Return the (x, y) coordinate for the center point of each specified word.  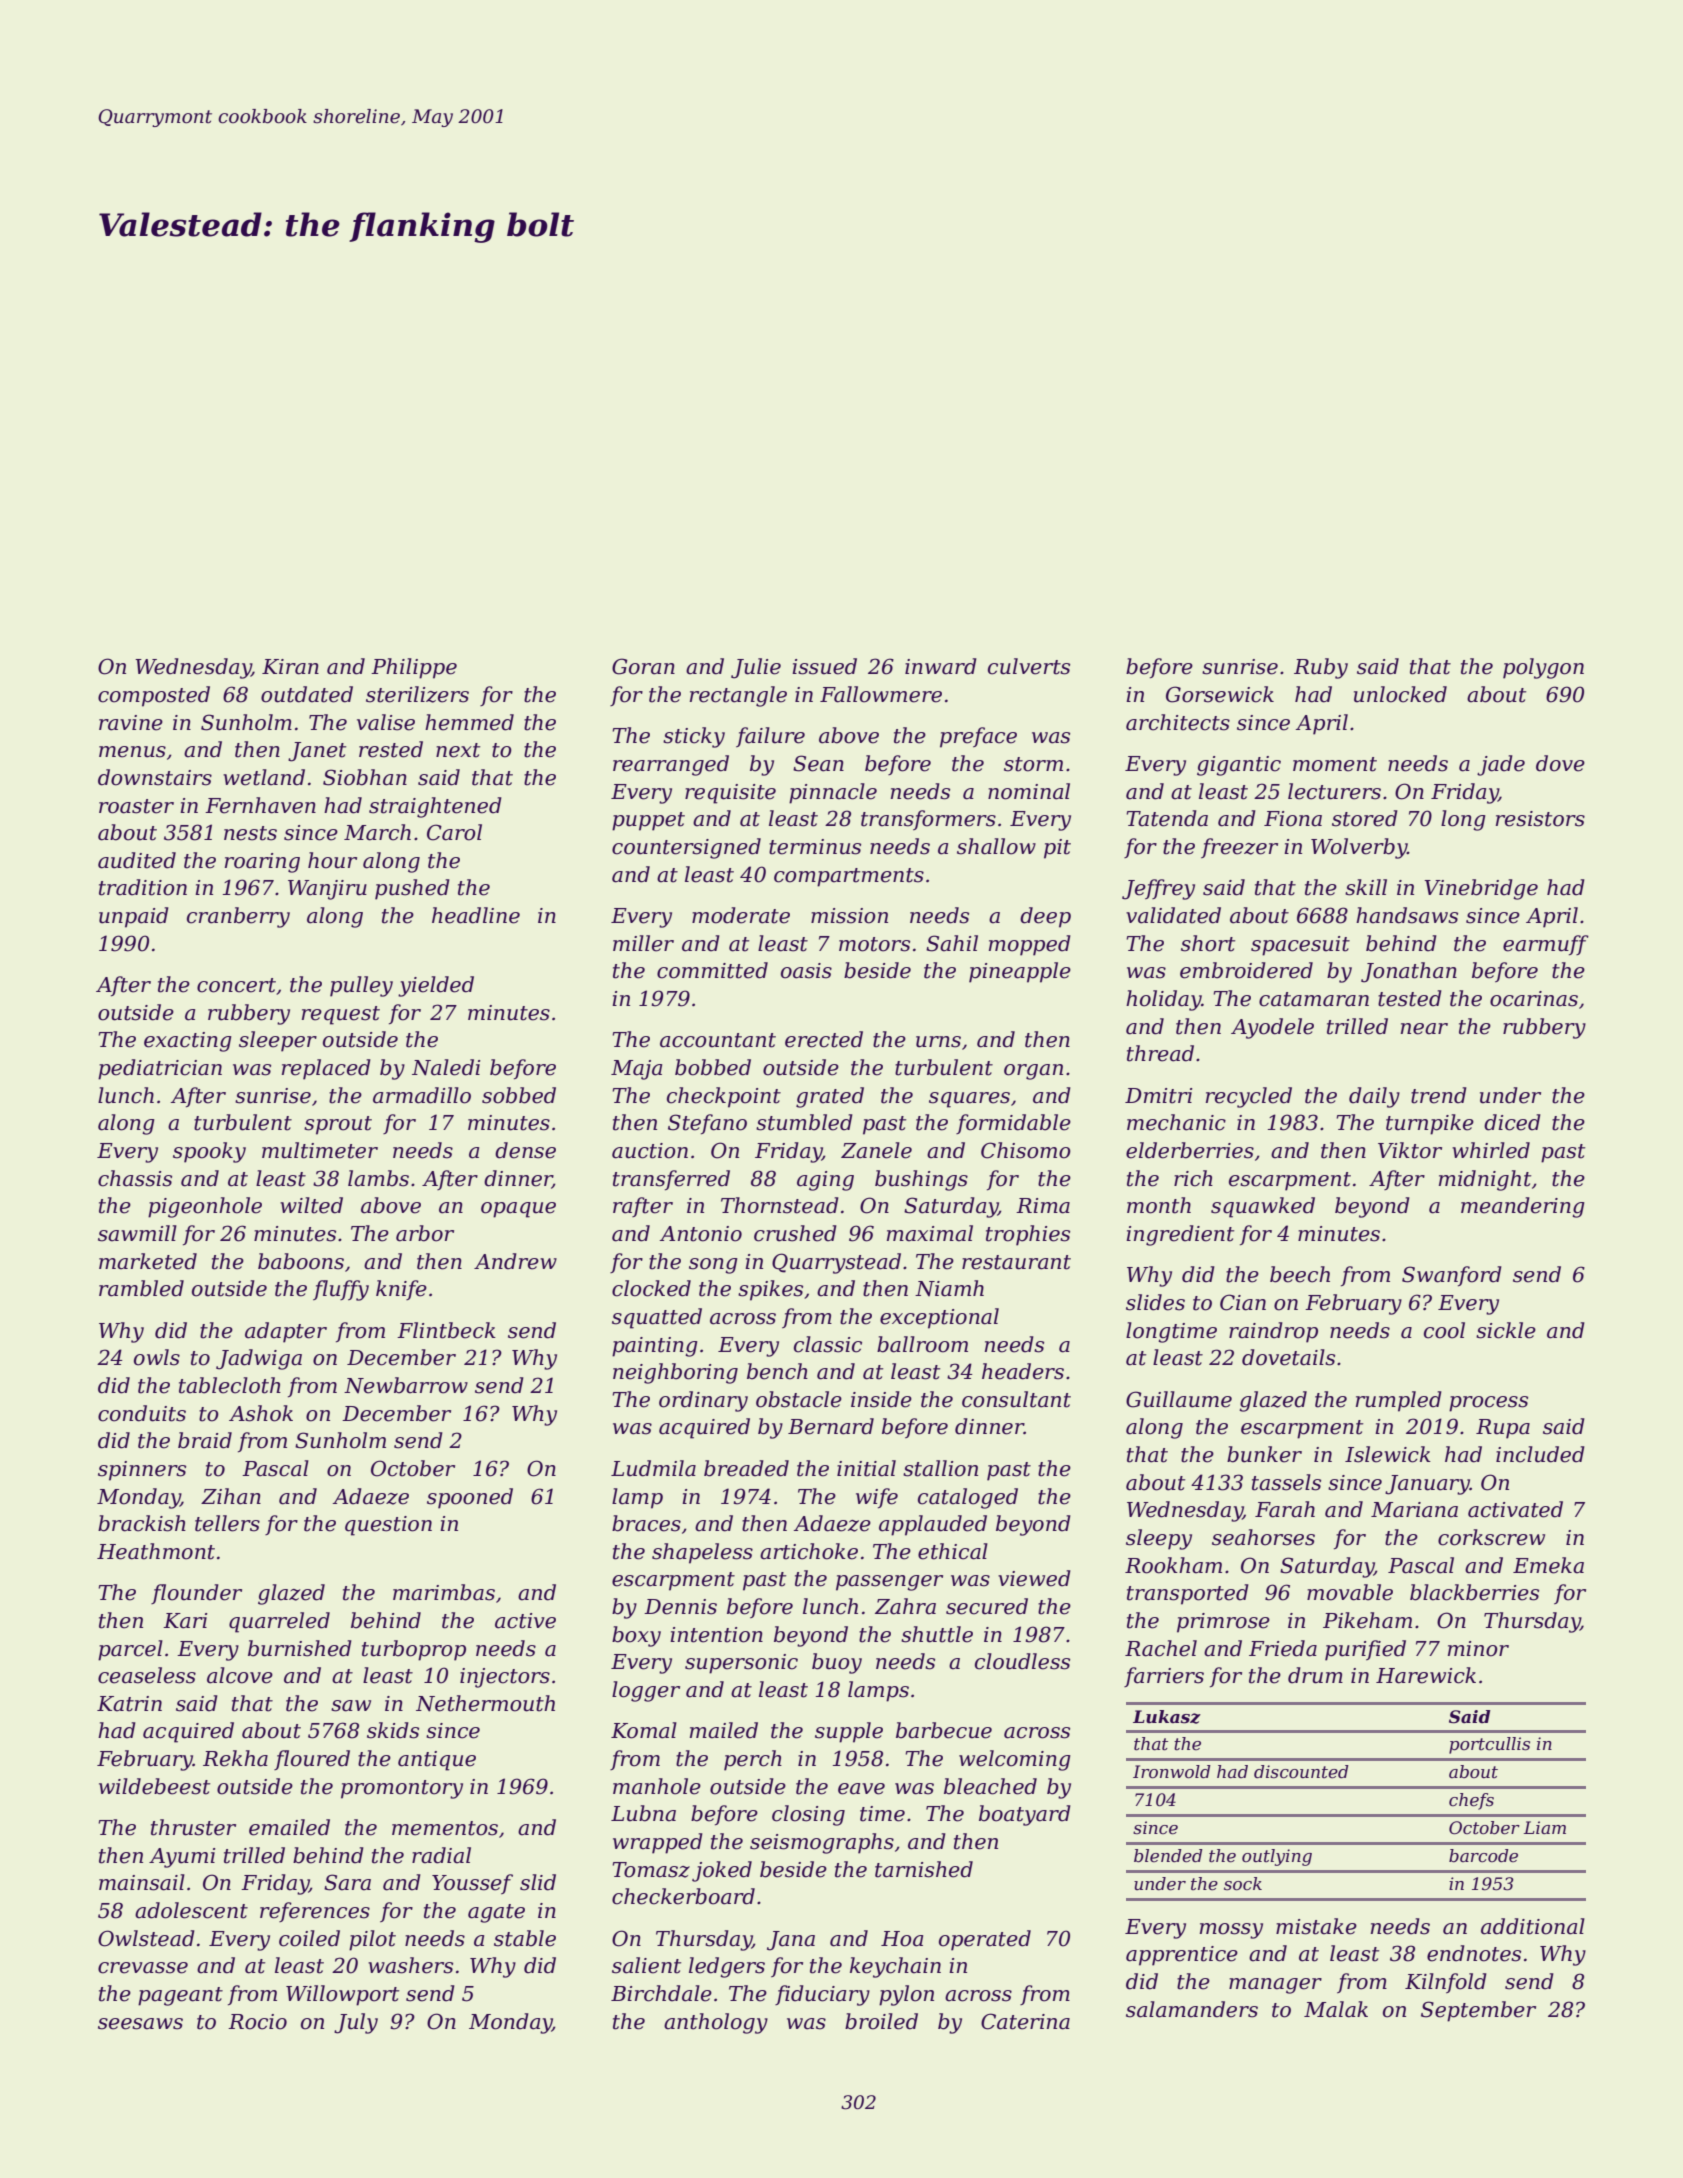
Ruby (1321, 668)
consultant (1016, 1399)
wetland (264, 777)
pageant (180, 1996)
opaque (518, 1210)
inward (941, 666)
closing (808, 1815)
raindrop (1273, 1332)
